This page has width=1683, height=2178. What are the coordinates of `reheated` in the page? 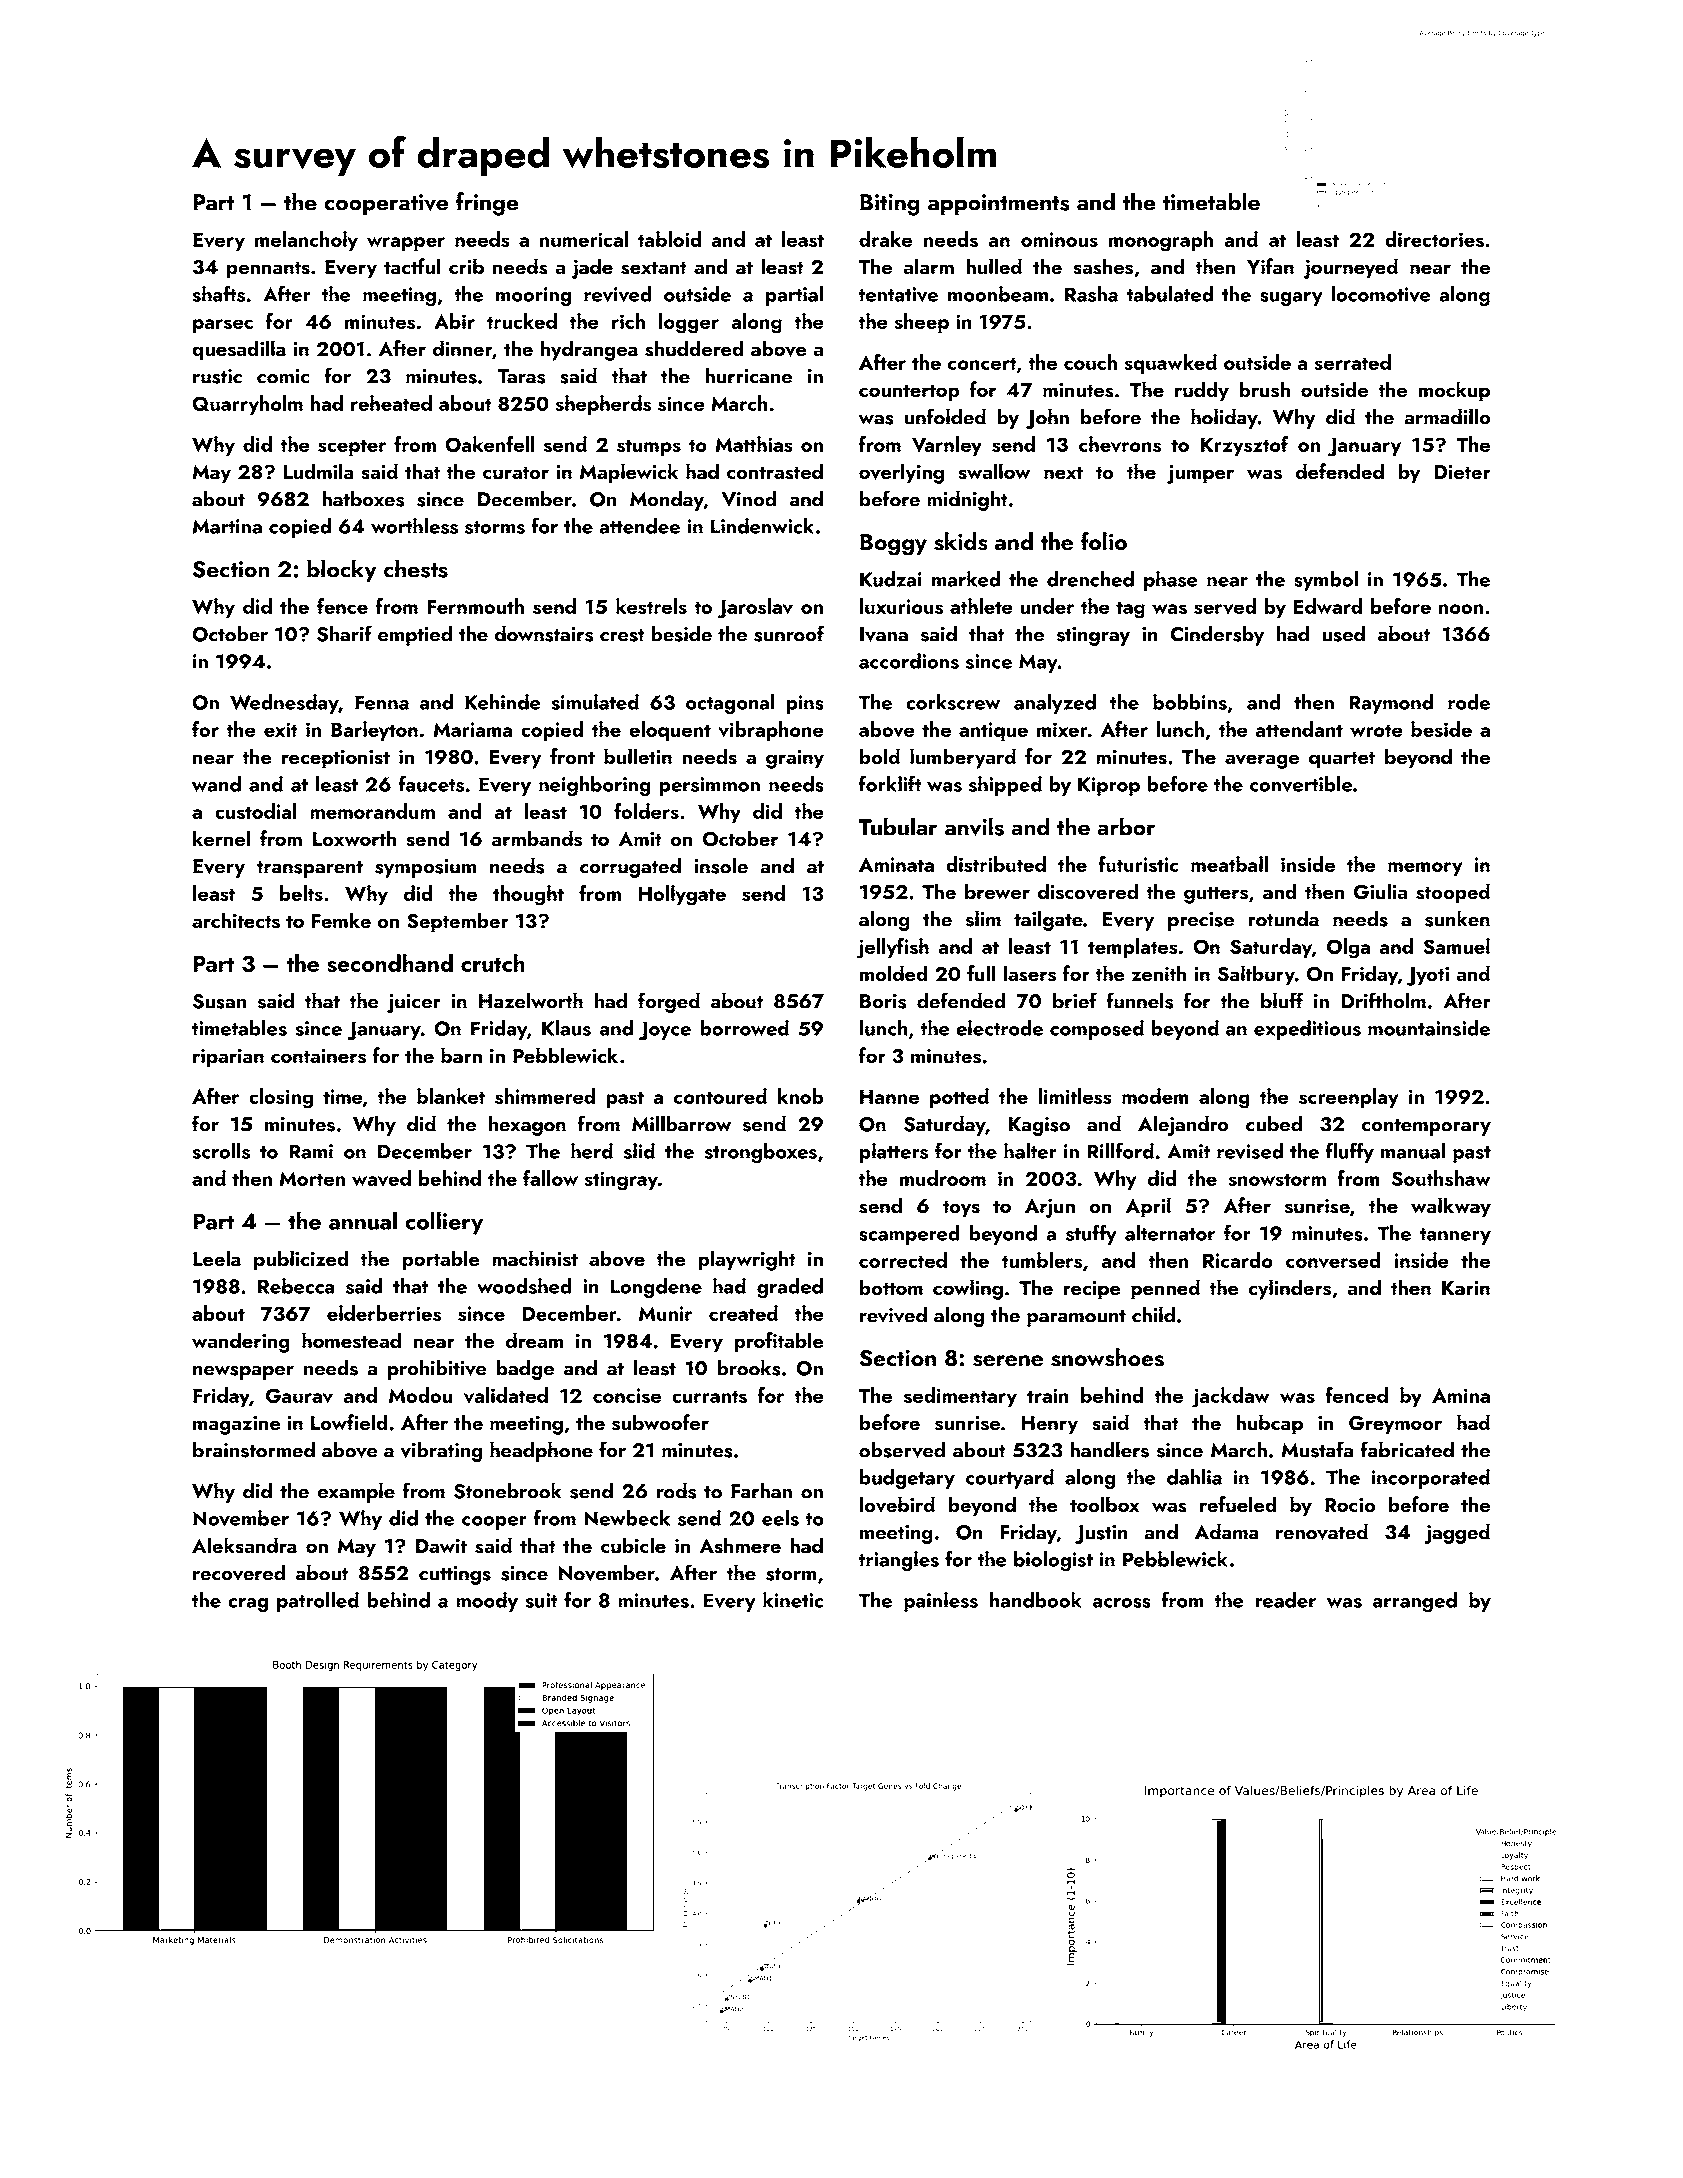 It's located at (391, 403).
